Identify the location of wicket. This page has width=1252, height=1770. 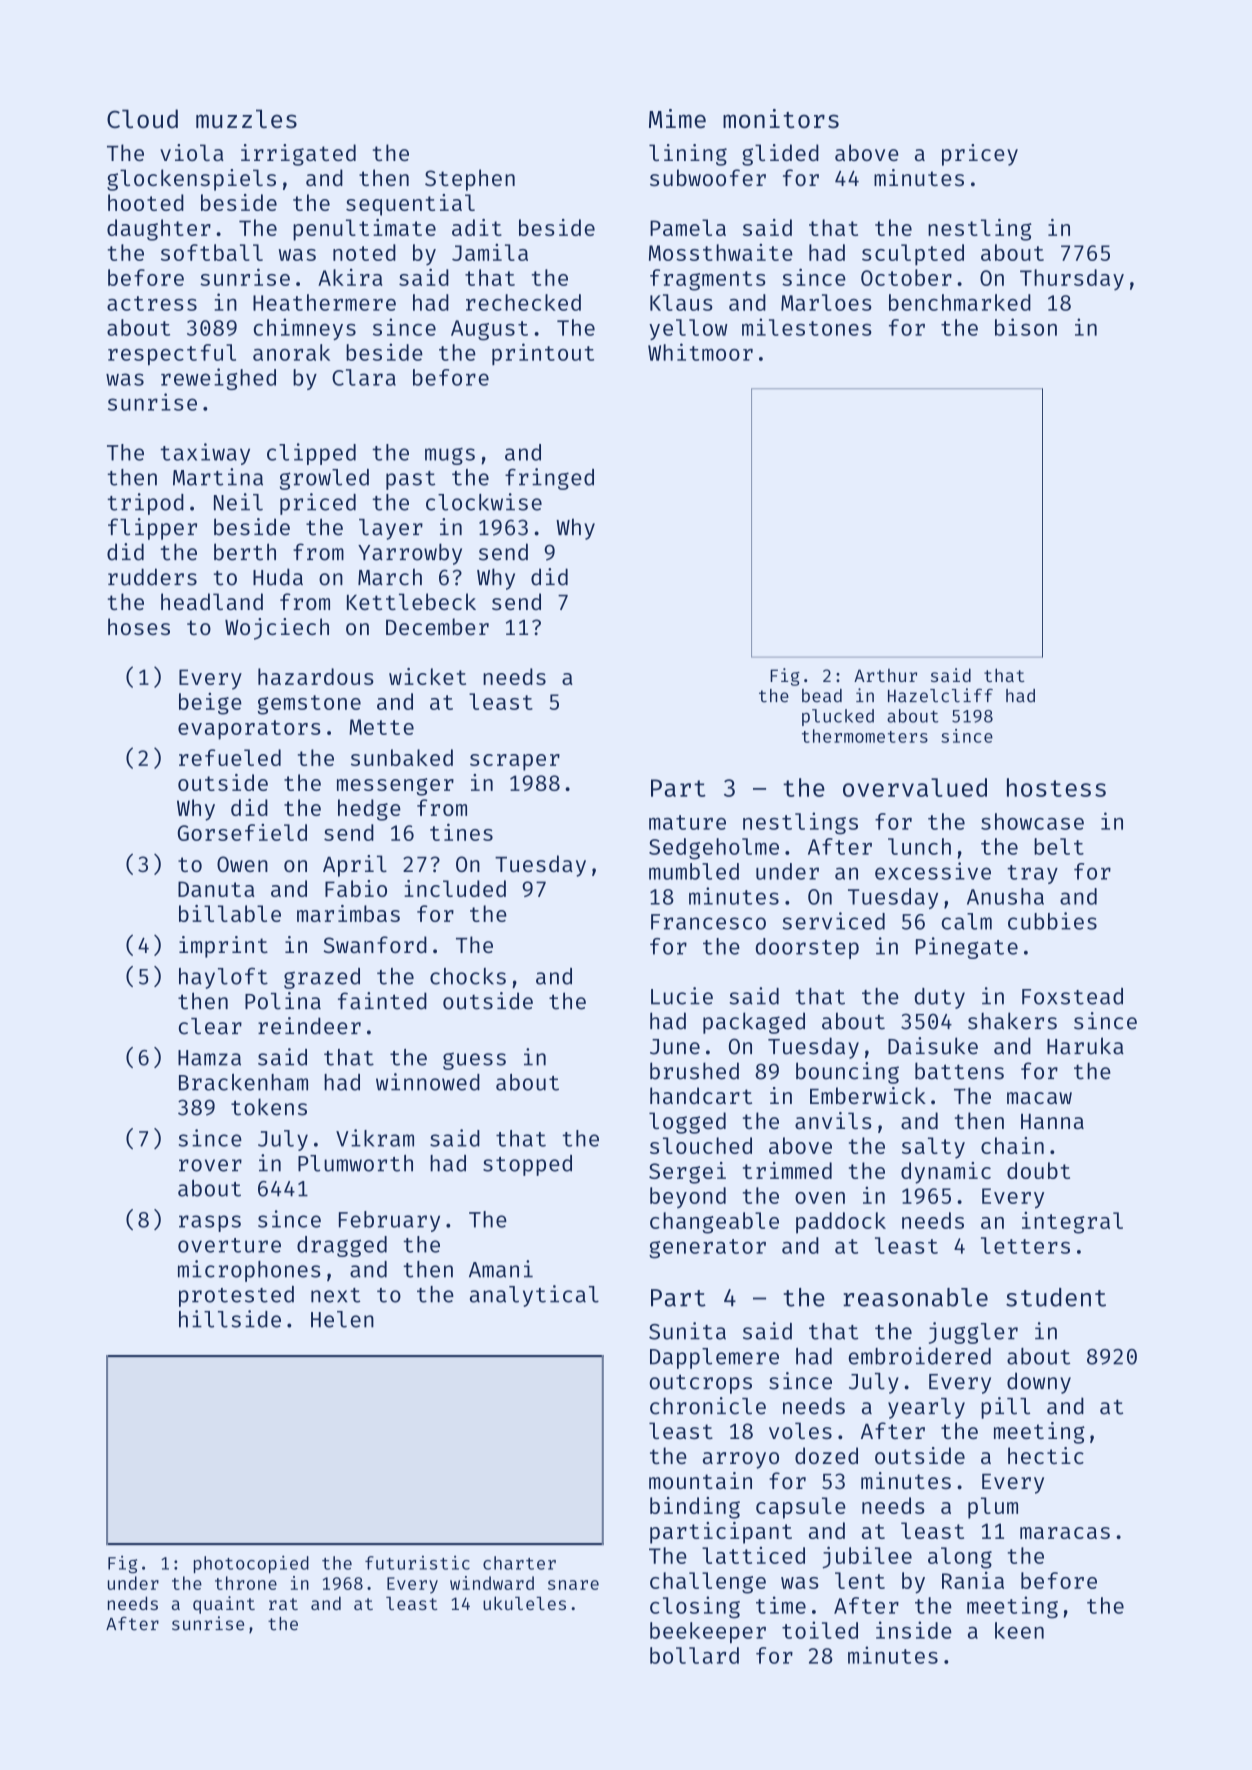
(427, 676).
